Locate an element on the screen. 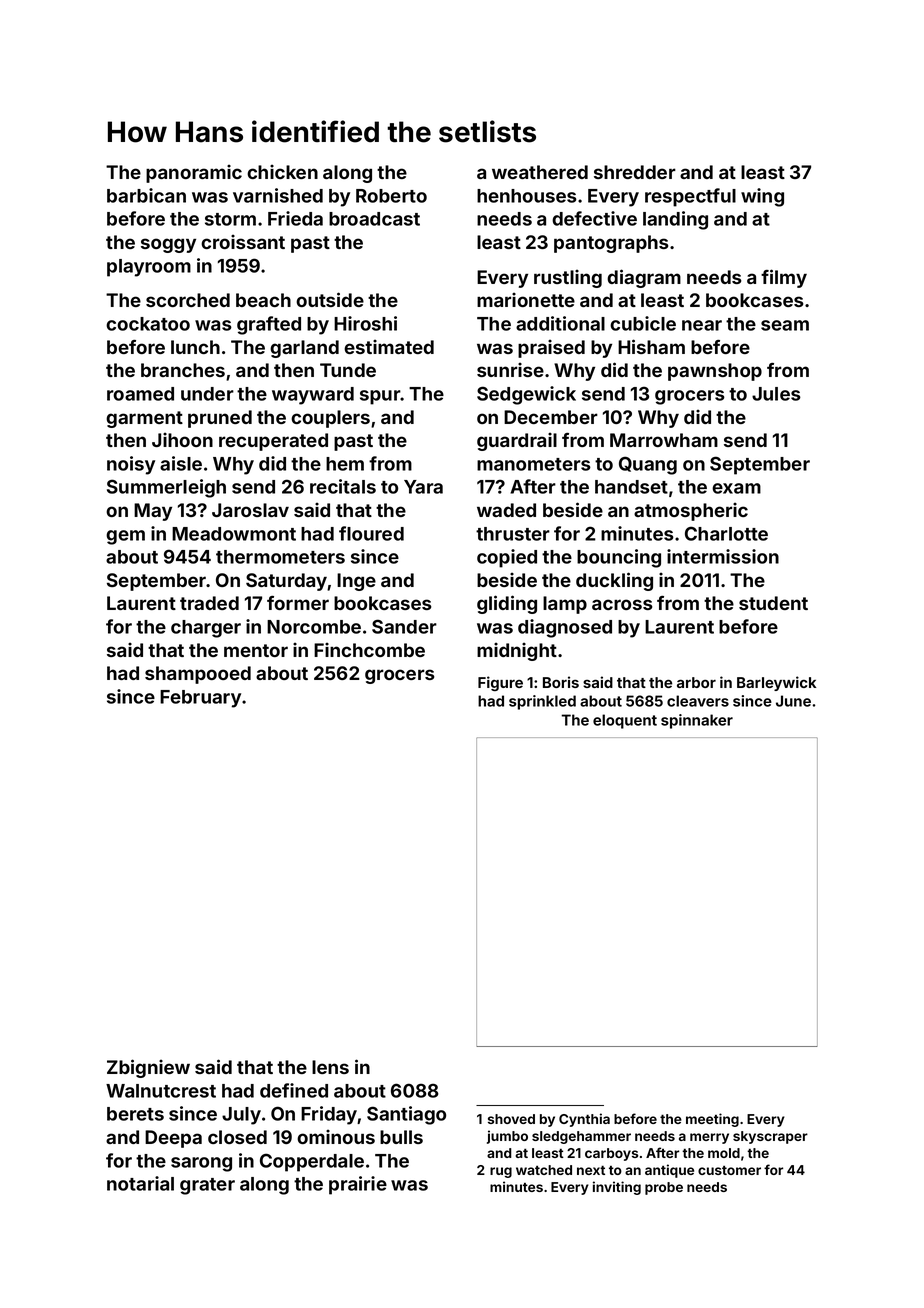  Zbigniew is located at coordinates (148, 1068).
